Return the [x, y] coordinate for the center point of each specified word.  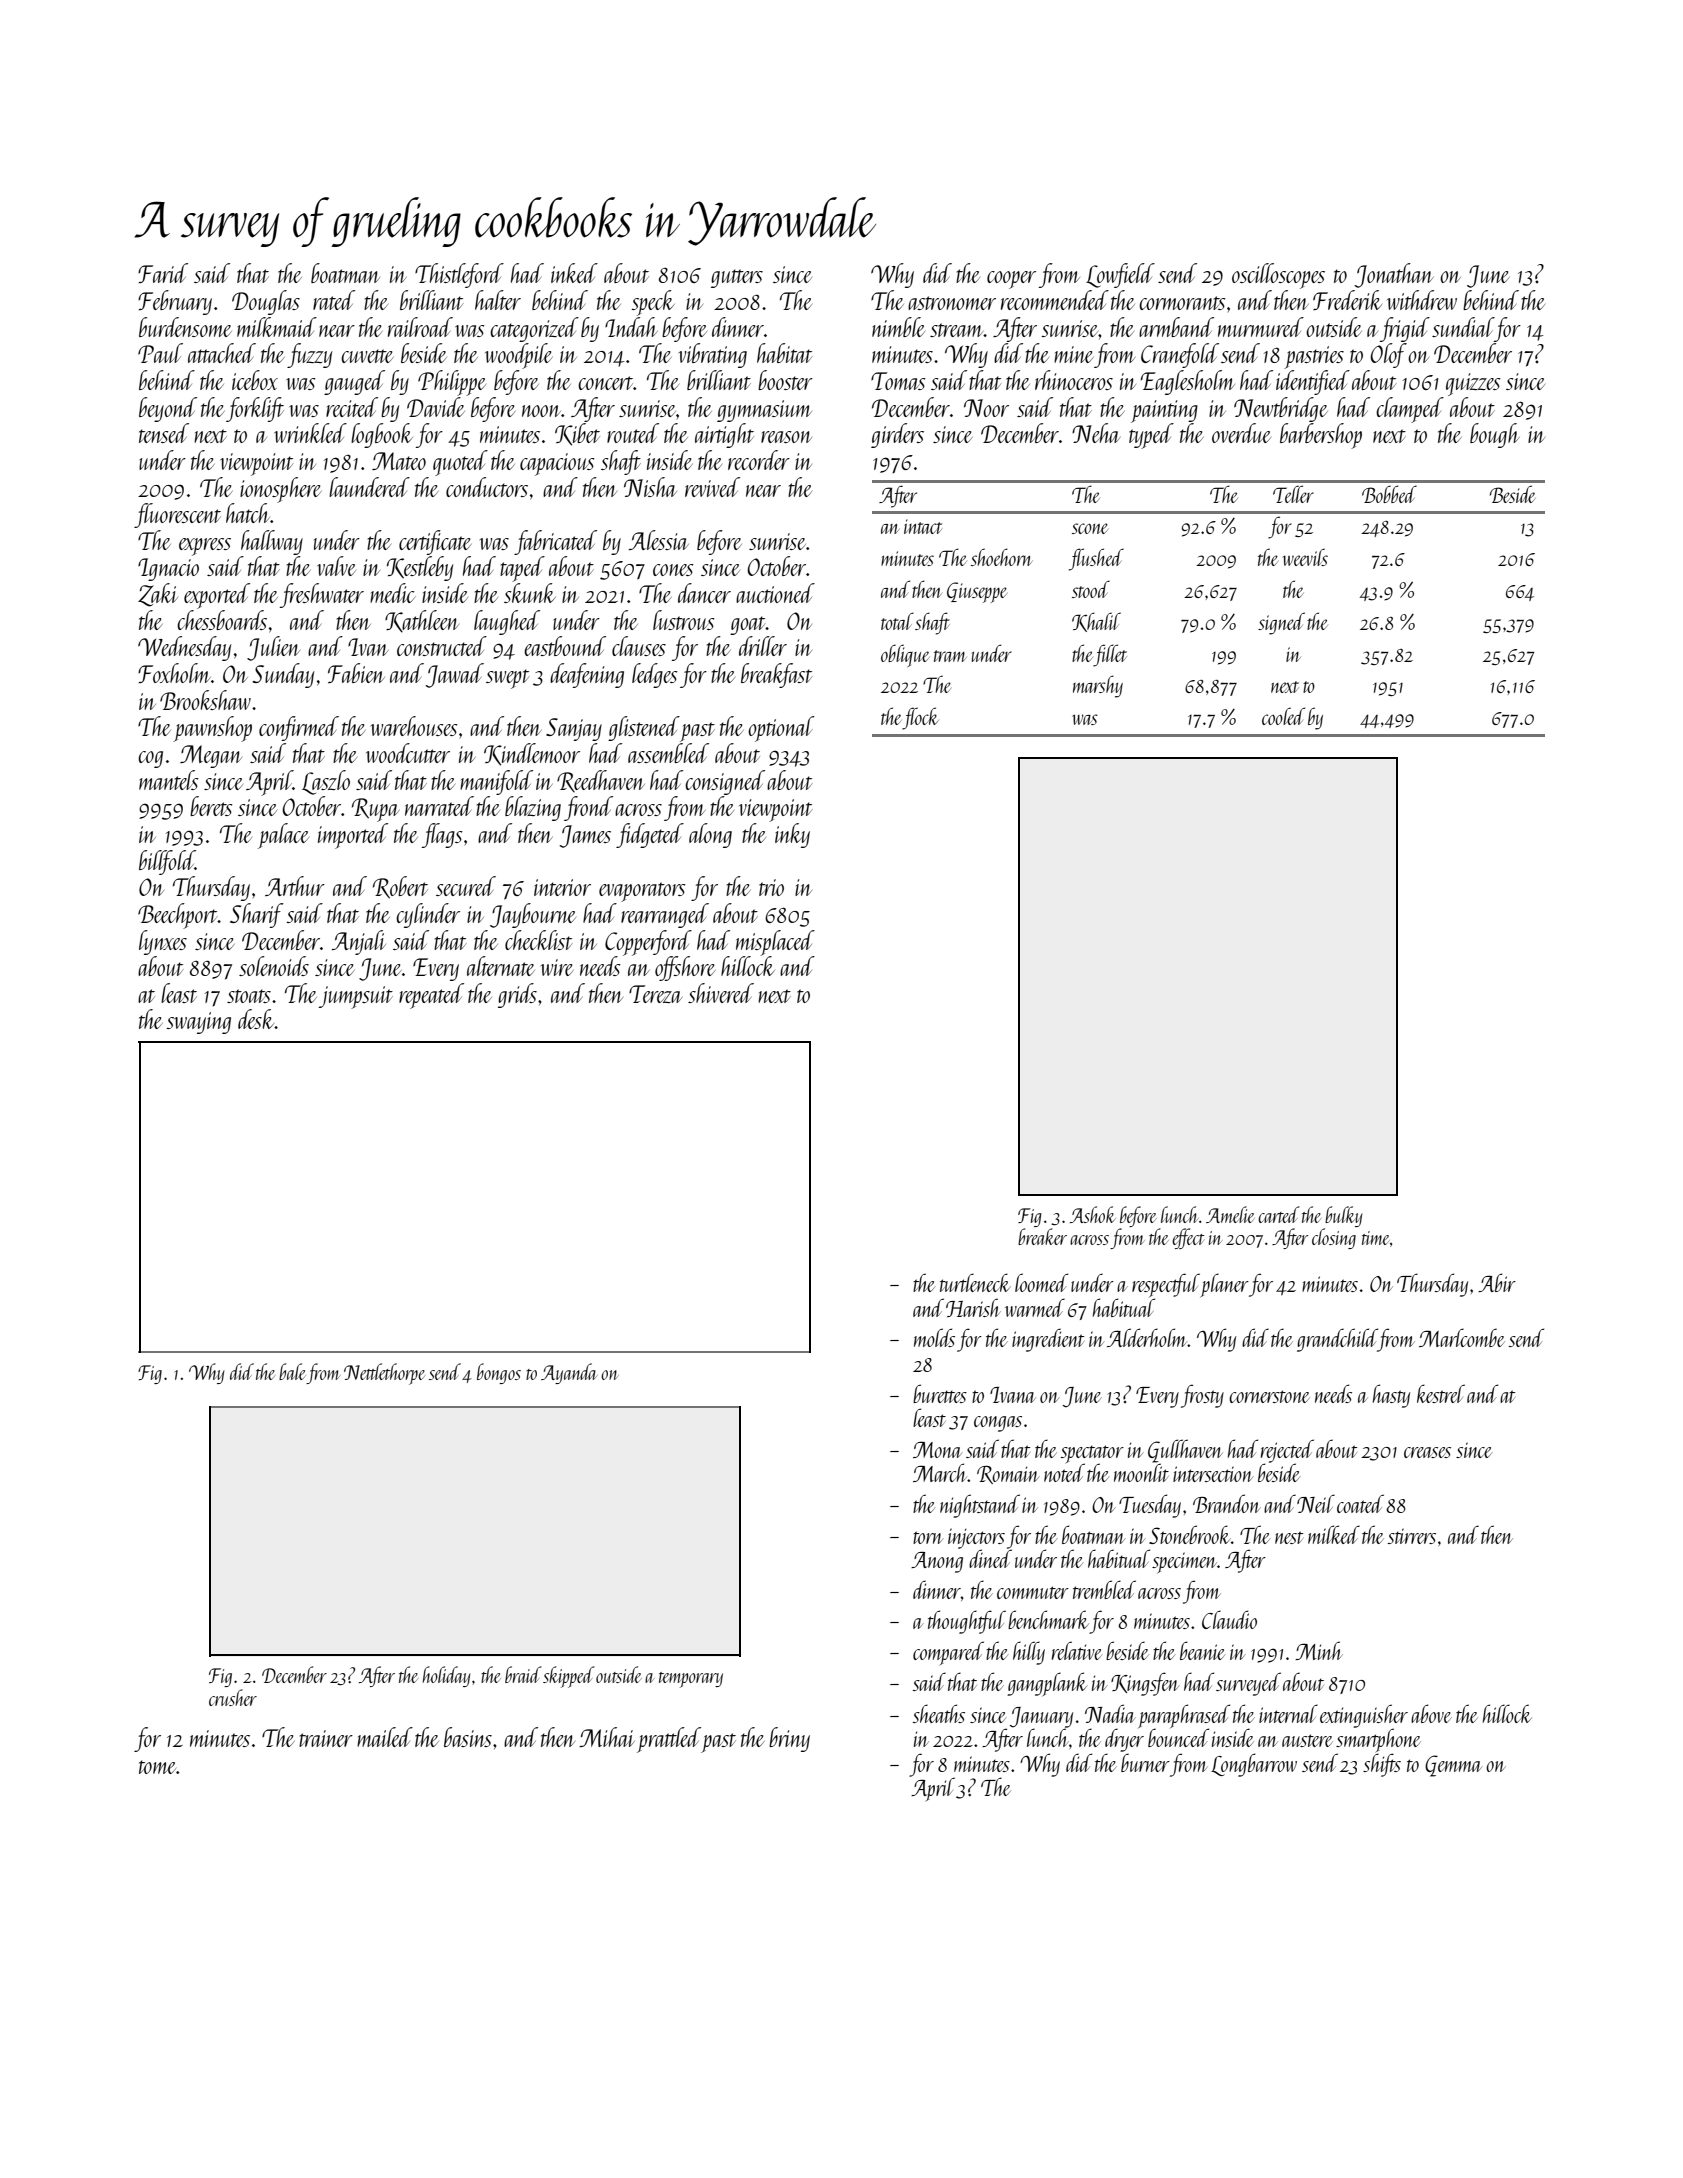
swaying [198, 1023]
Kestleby [420, 568]
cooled [1283, 716]
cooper [1011, 280]
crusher [233, 1697]
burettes [940, 1393]
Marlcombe [1462, 1337]
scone [1090, 528]
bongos [499, 1373]
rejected [1287, 1451]
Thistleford [459, 275]
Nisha [650, 487]
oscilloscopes [1278, 276]
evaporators [642, 892]
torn [928, 1537]
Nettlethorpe [384, 1374]
